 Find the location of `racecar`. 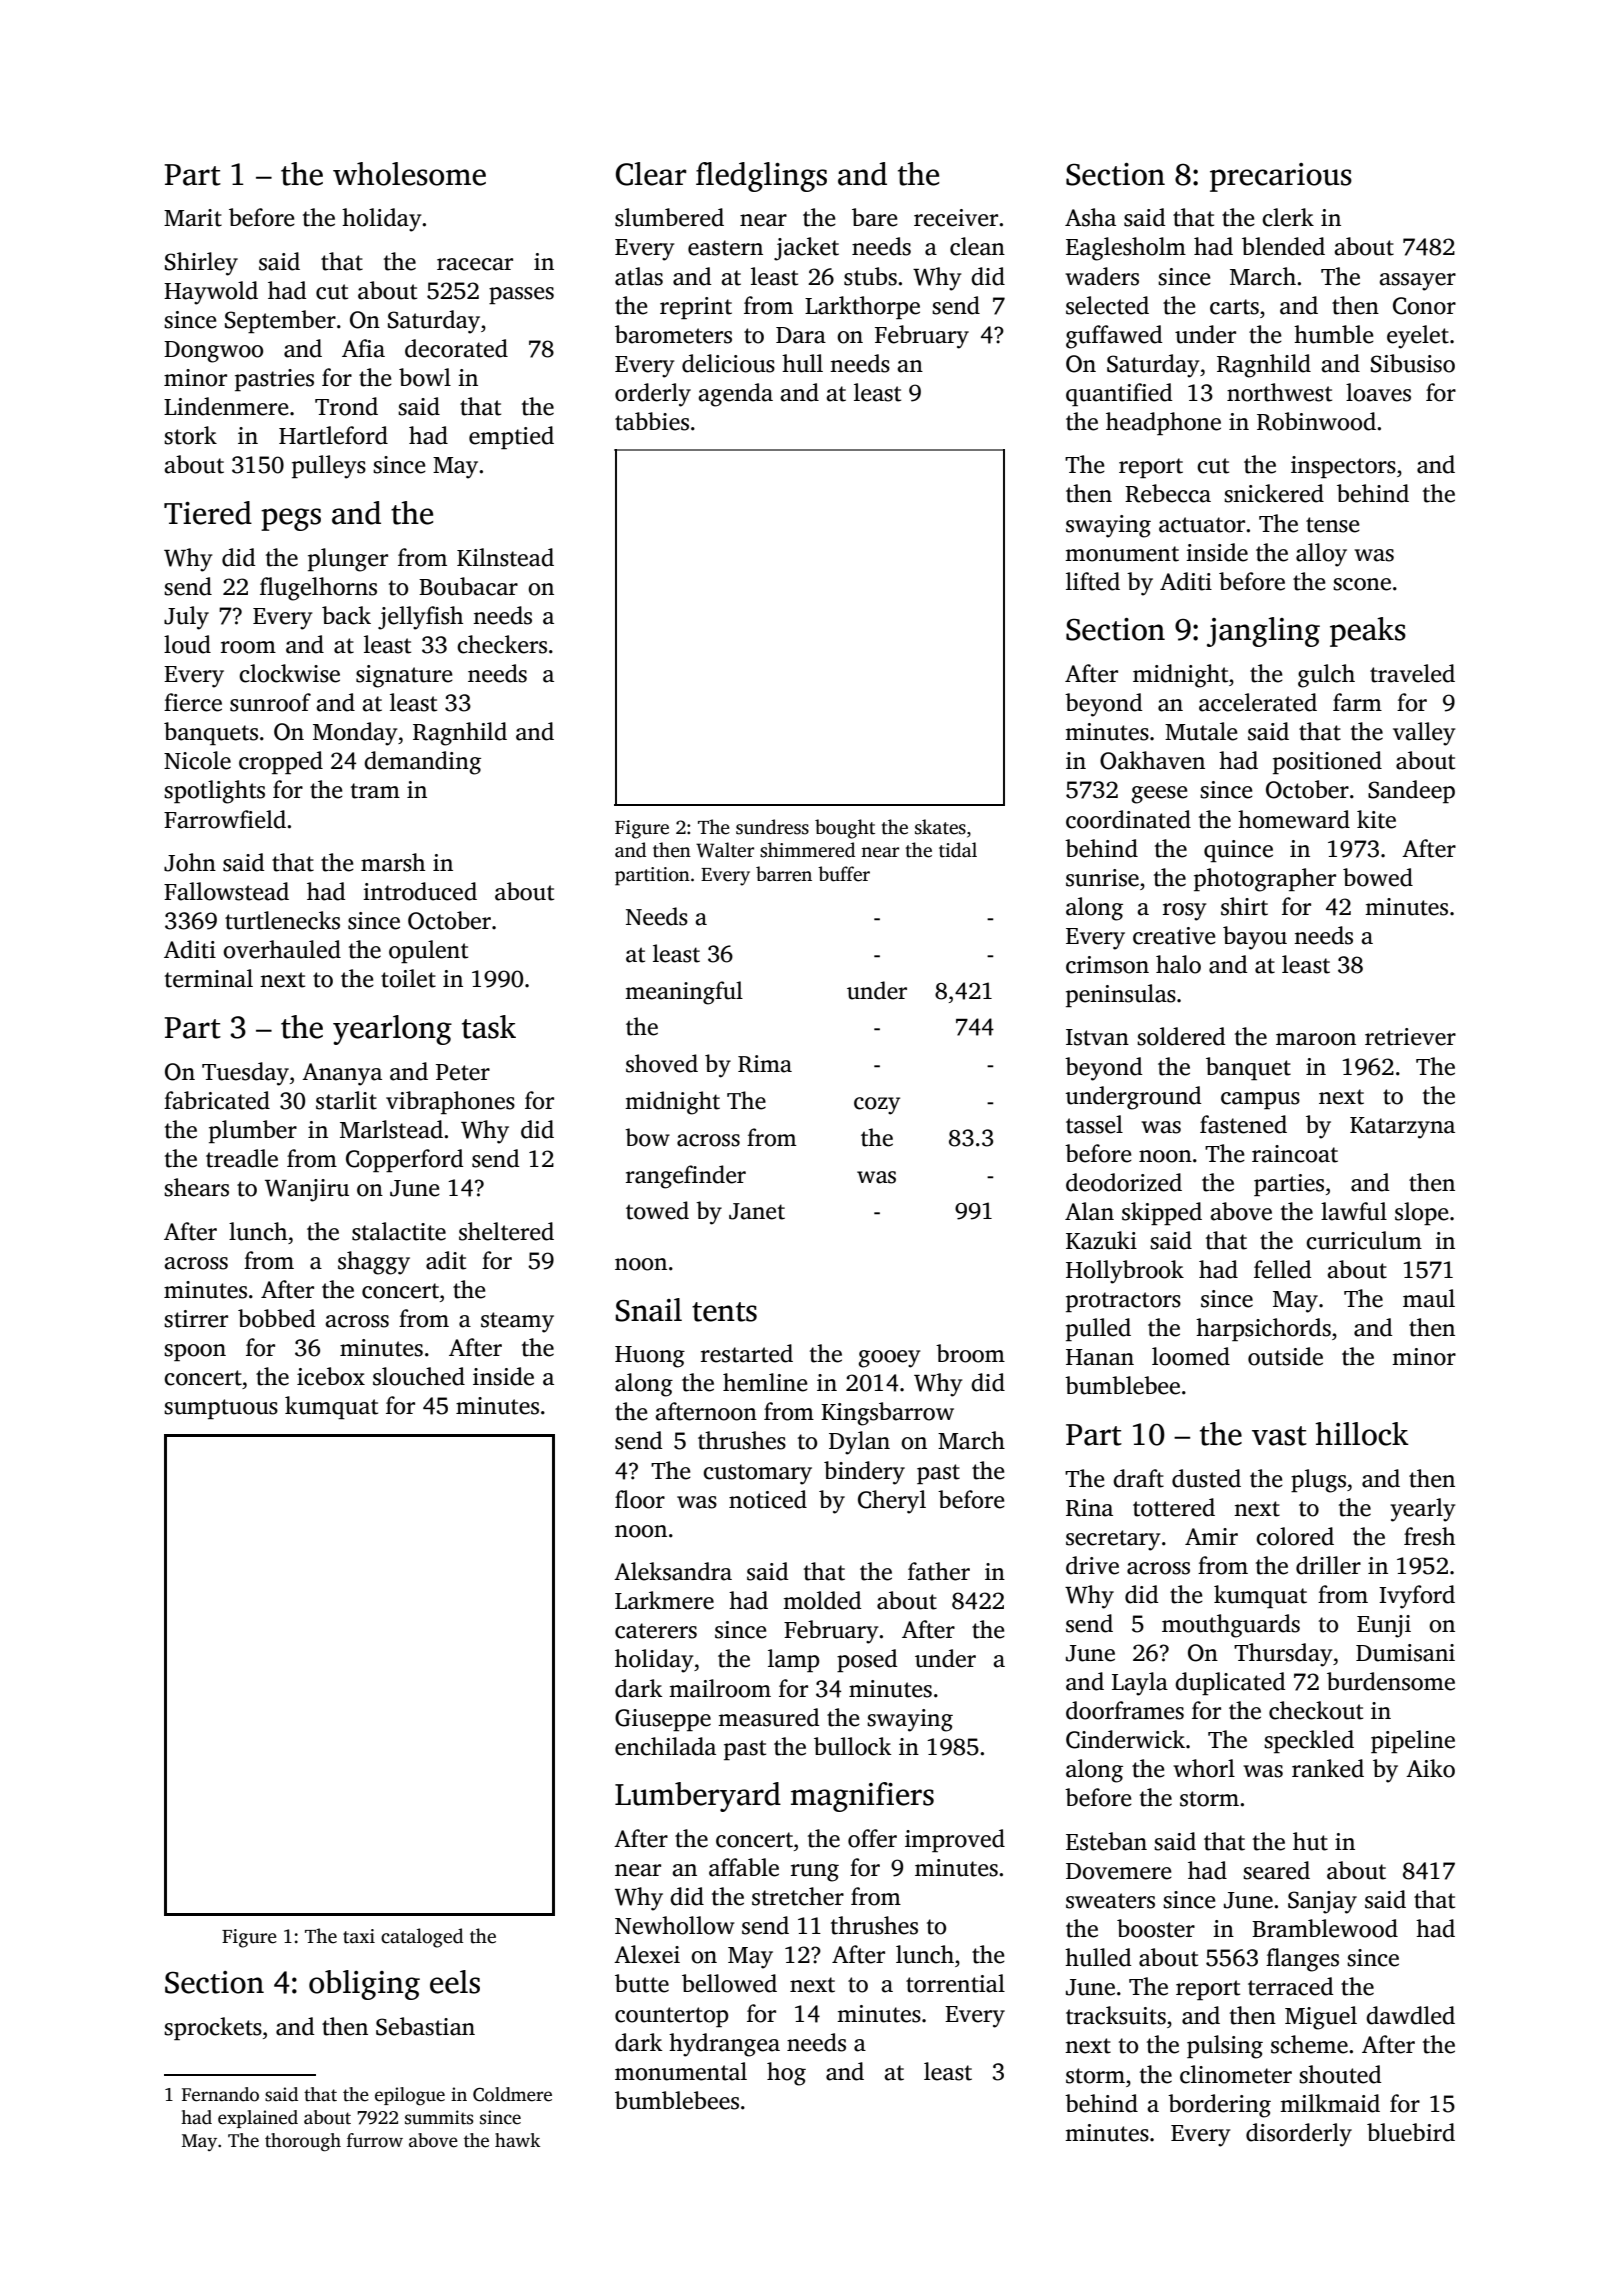

racecar is located at coordinates (475, 264).
